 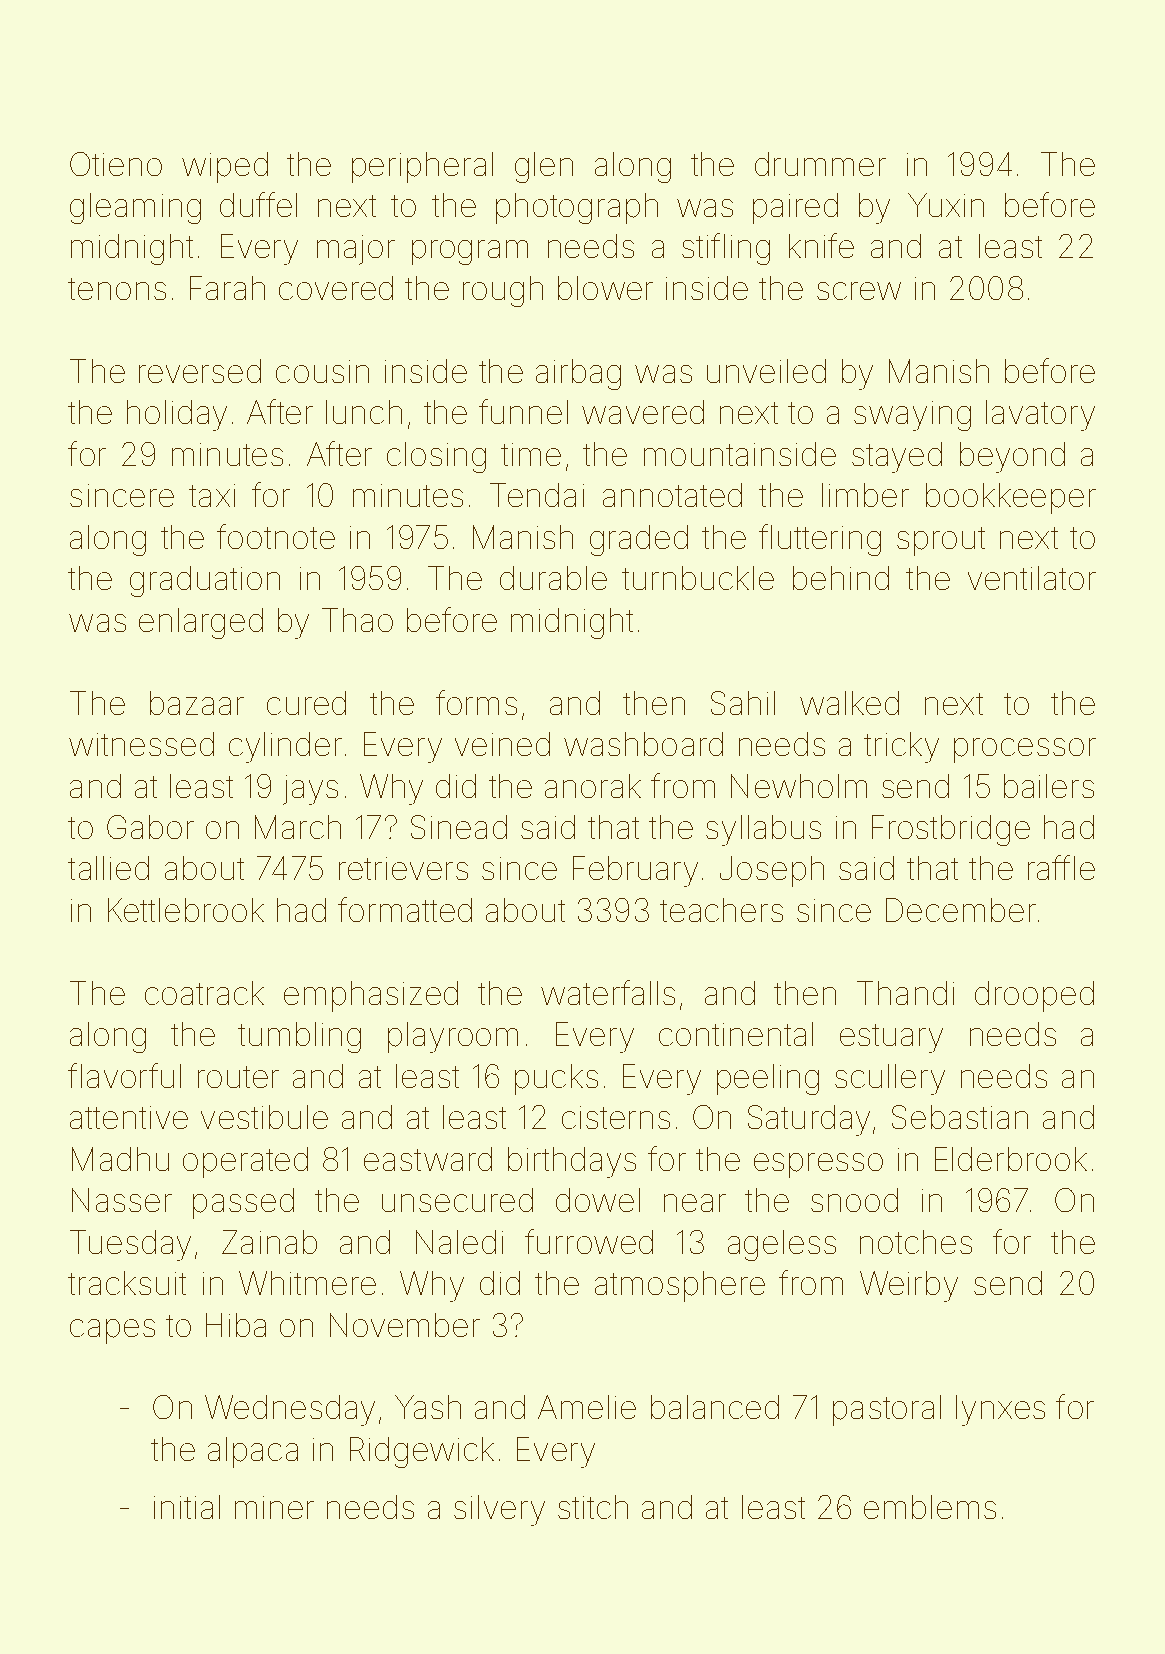 I want to click on eastward, so click(x=428, y=1159).
